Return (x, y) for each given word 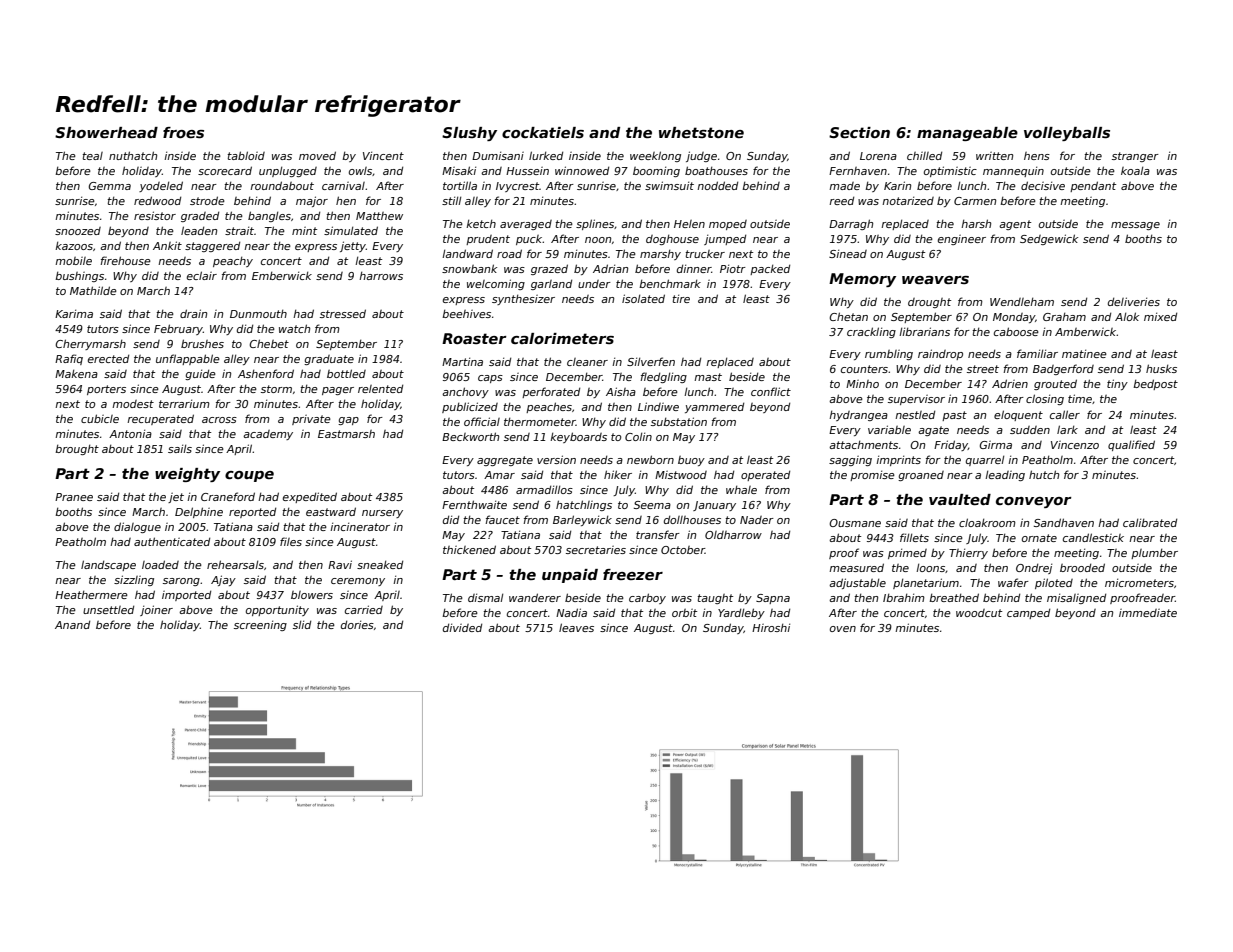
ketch (481, 223)
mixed (1160, 316)
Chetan (848, 316)
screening (260, 625)
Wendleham (1022, 301)
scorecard (225, 170)
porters (106, 390)
